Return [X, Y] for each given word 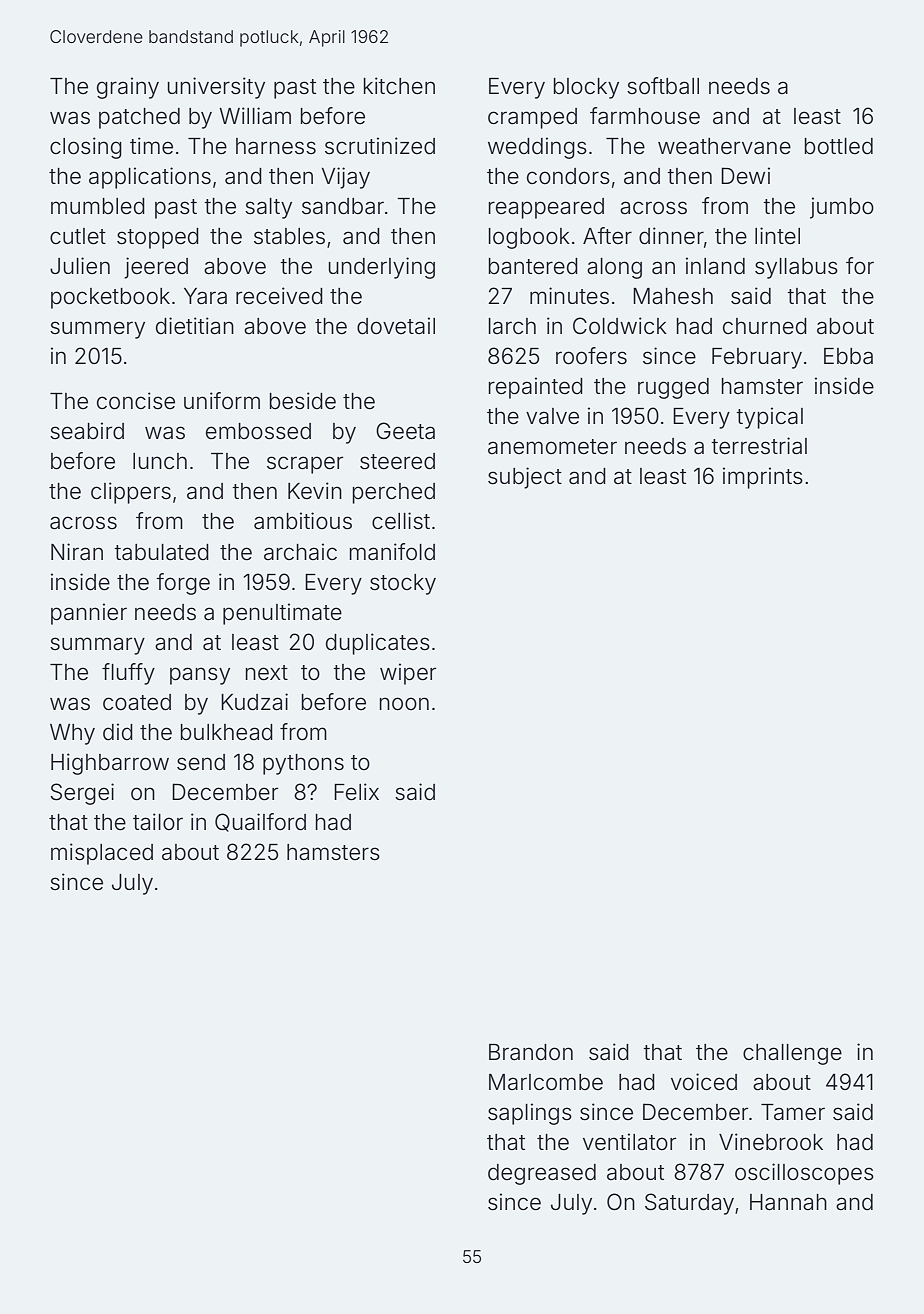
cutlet [78, 236]
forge [183, 584]
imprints [763, 478]
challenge [792, 1054]
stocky [403, 584]
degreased [542, 1174]
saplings [530, 1114]
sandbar [343, 206]
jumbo [842, 208]
